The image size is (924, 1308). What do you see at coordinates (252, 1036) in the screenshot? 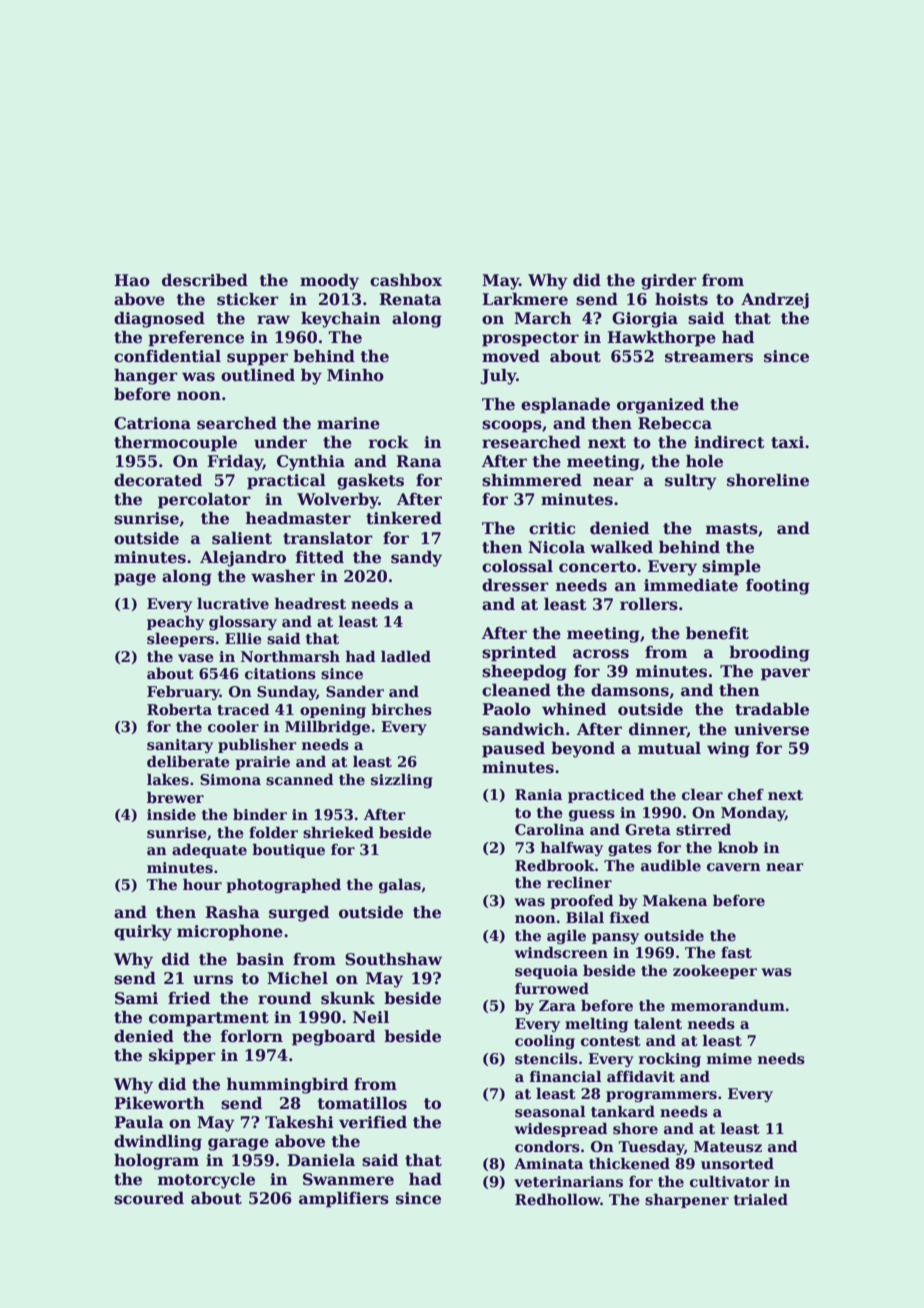
I see `forlorn` at bounding box center [252, 1036].
